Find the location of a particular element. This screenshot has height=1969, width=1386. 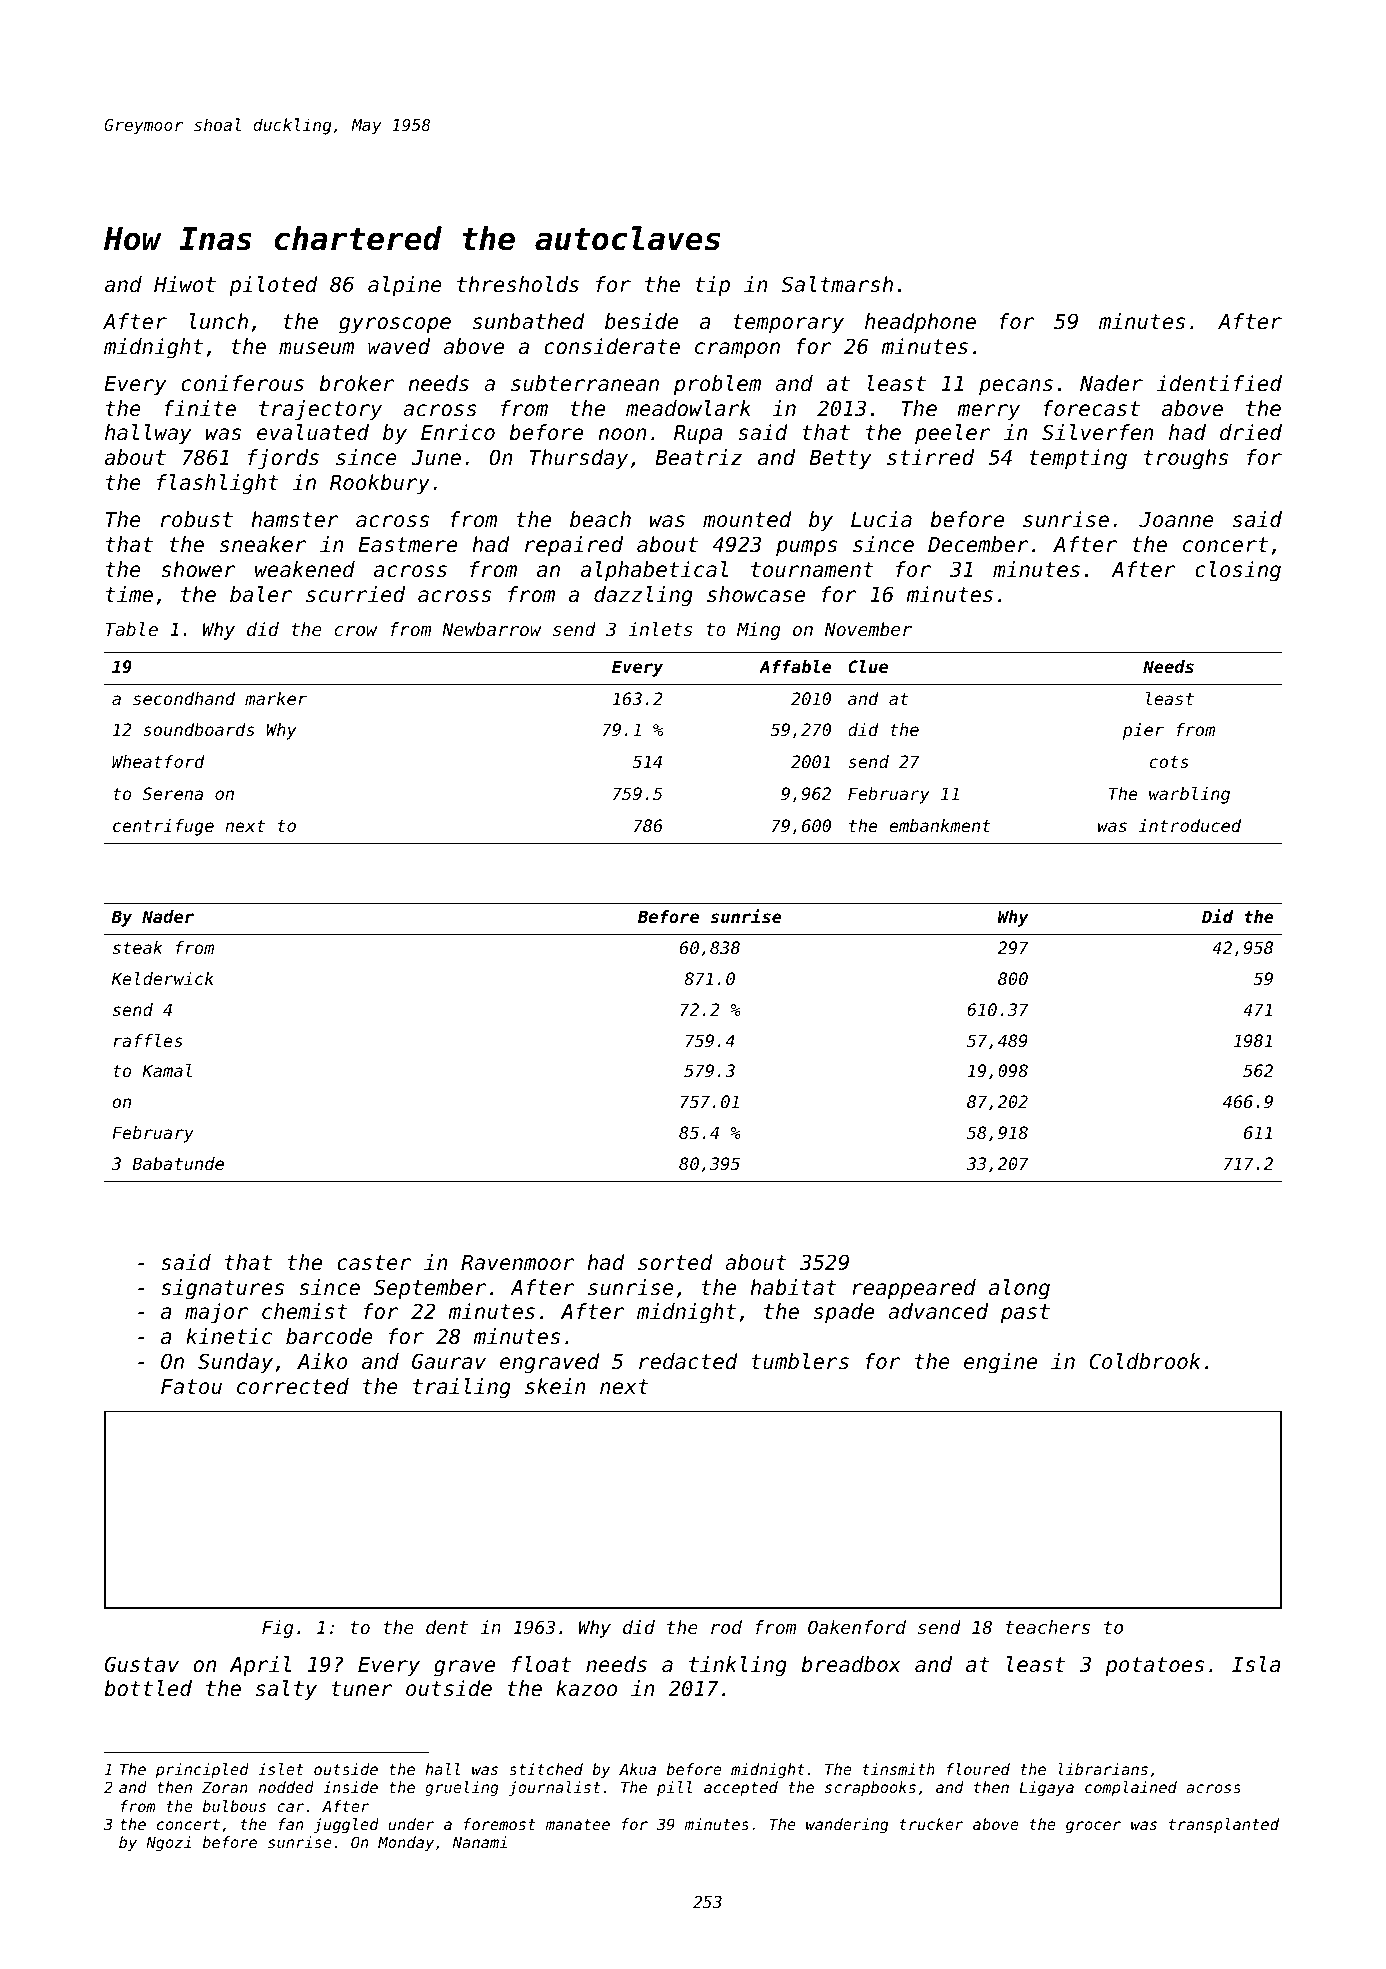

embankment is located at coordinates (940, 825).
